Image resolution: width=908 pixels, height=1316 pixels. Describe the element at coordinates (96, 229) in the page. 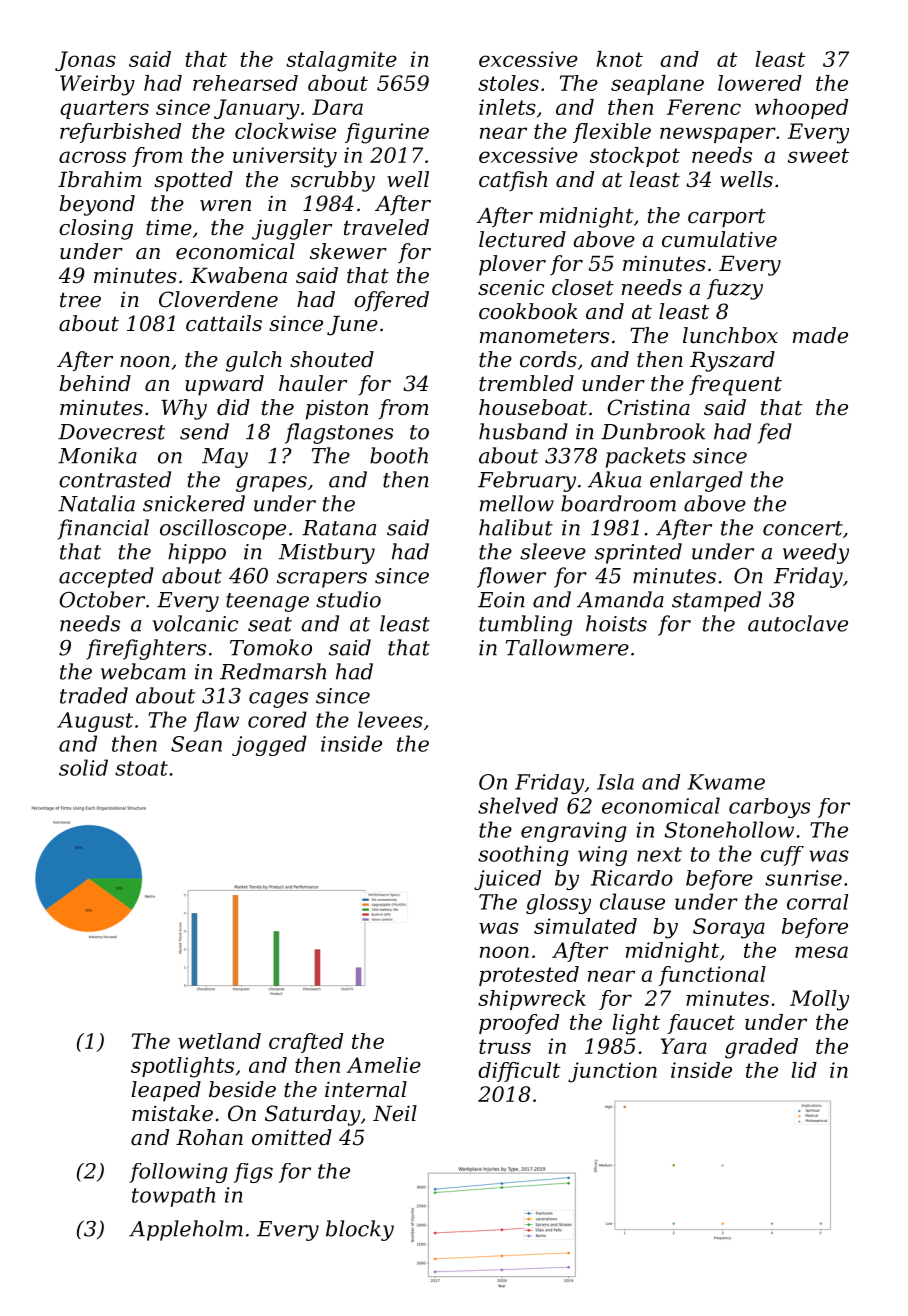

I see `closing` at that location.
